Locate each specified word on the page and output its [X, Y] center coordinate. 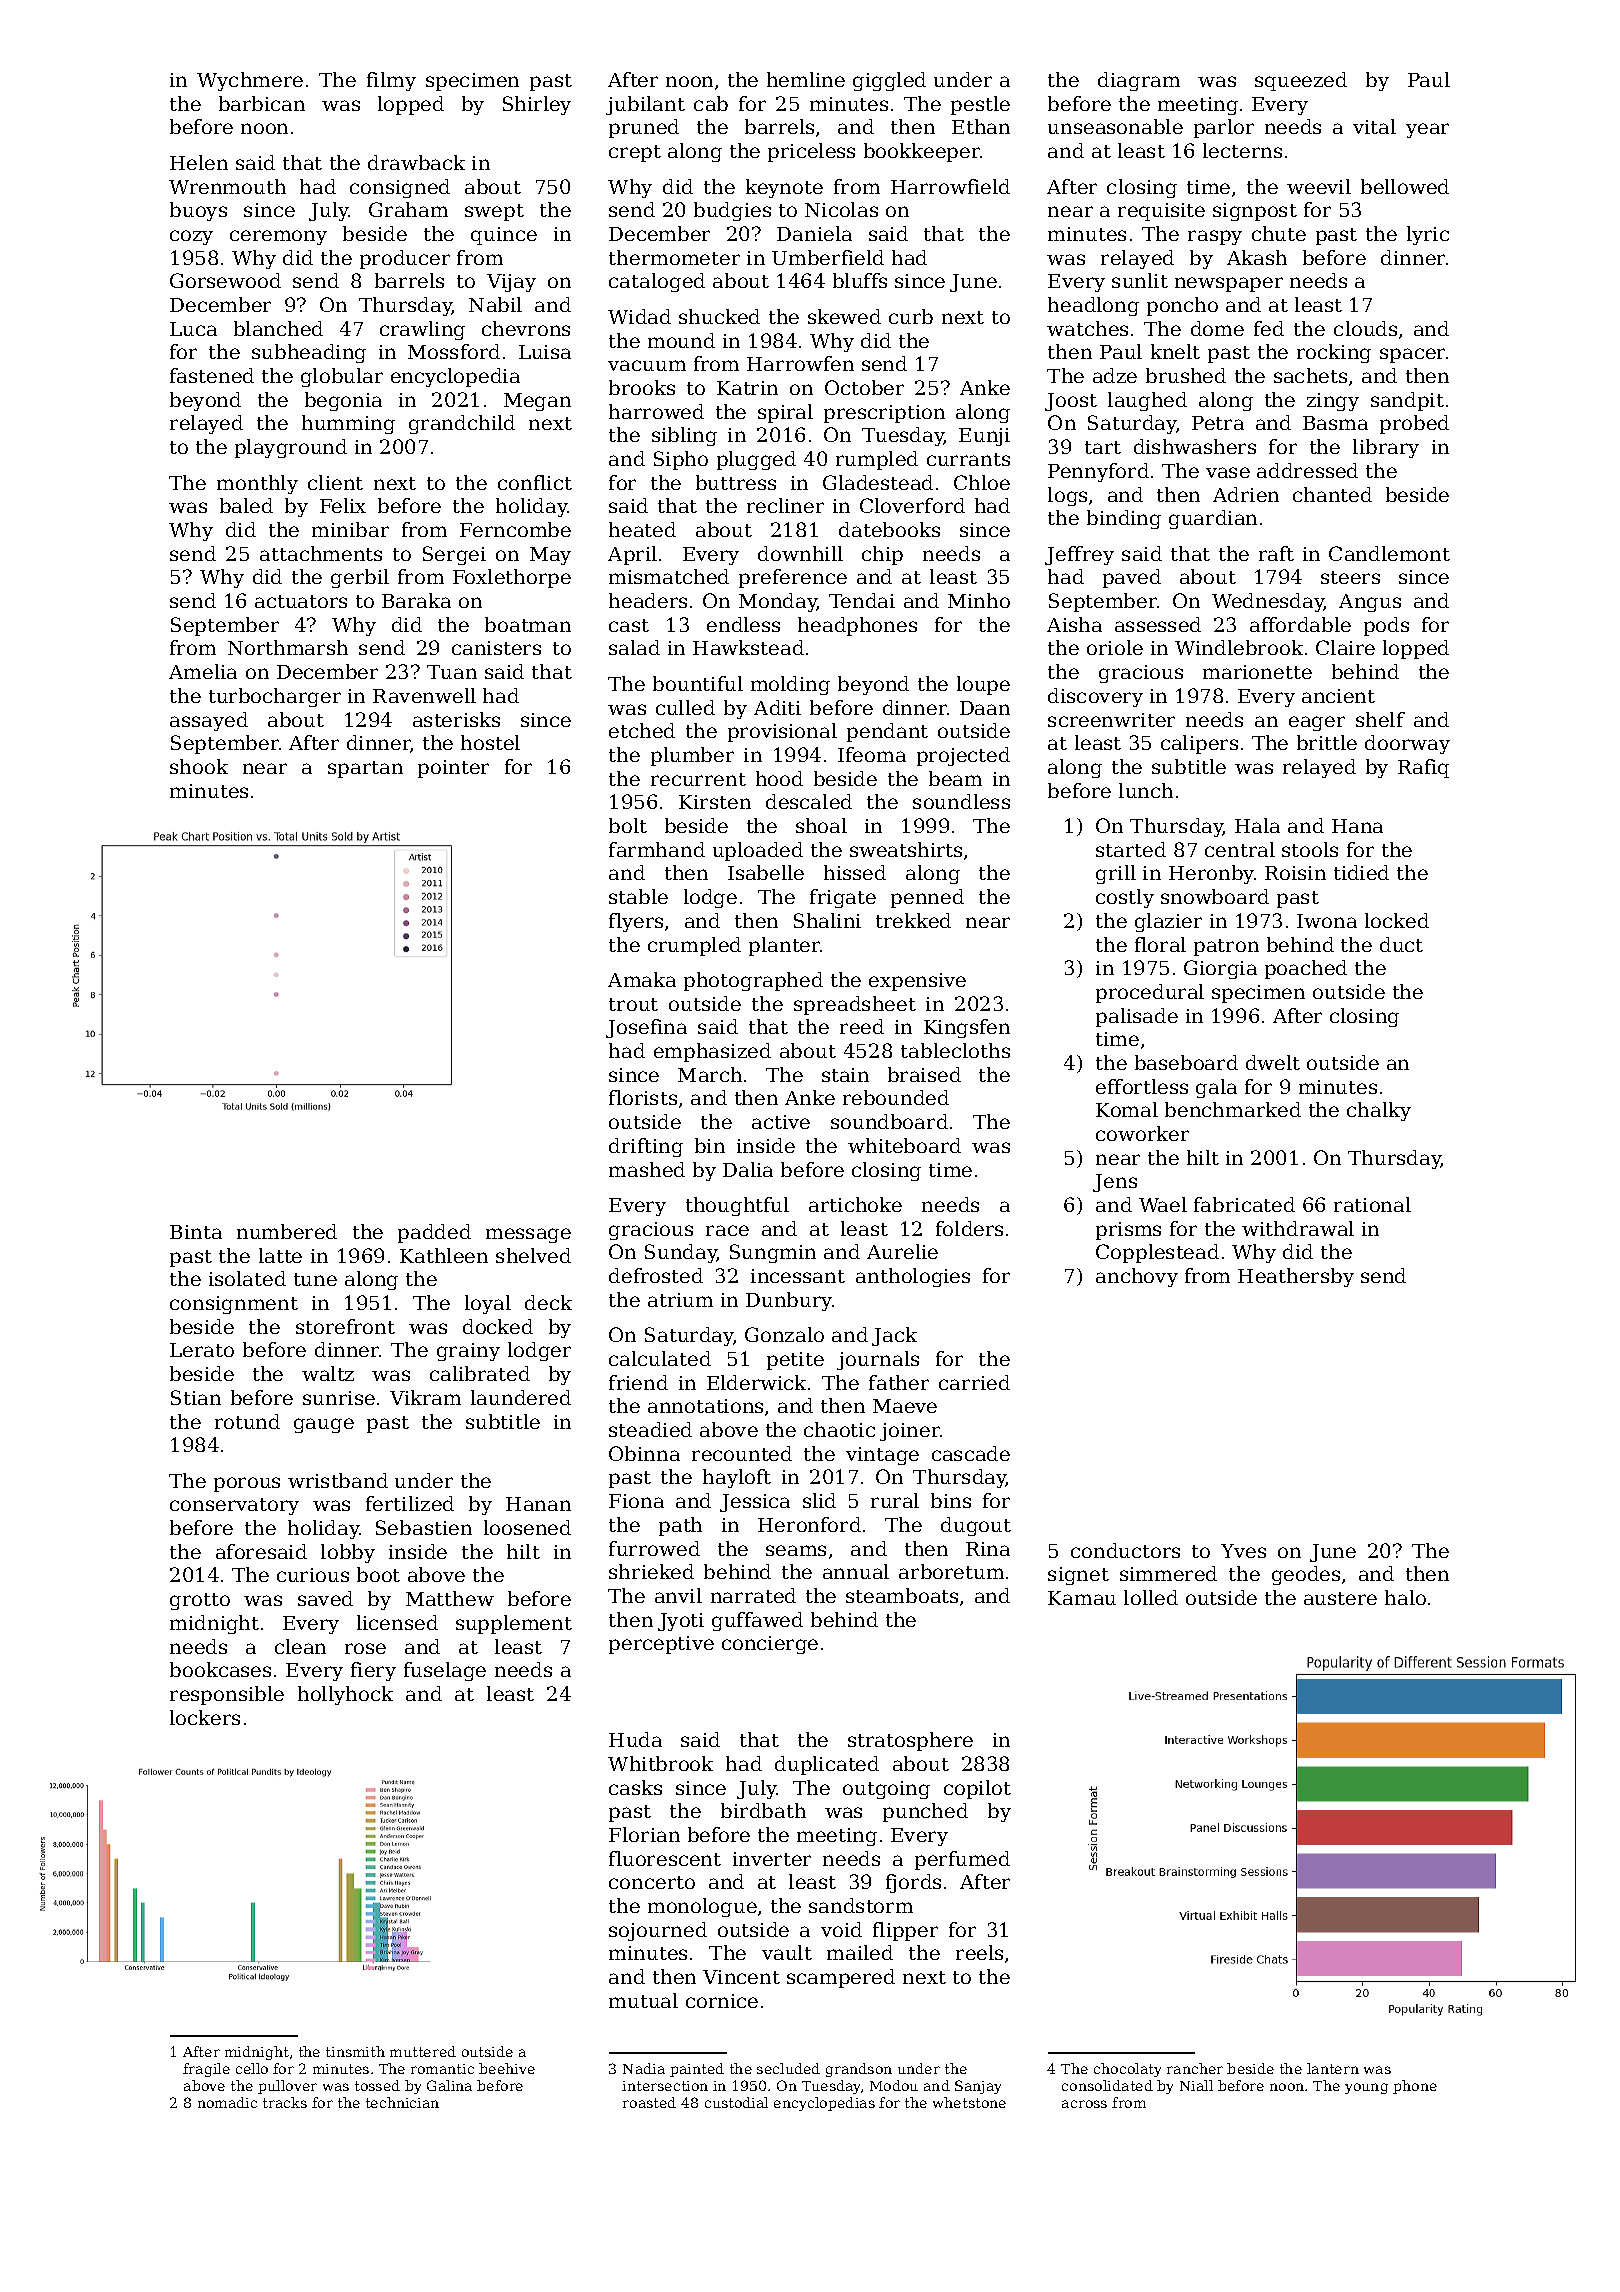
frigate [843, 898]
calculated [660, 1358]
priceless [811, 152]
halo [1405, 1597]
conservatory [234, 1506]
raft [1276, 553]
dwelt [1273, 1062]
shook [199, 766]
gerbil [360, 578]
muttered [423, 2051]
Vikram [425, 1397]
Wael [1163, 1204]
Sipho [681, 460]
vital [1374, 126]
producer [405, 259]
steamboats [902, 1595]
